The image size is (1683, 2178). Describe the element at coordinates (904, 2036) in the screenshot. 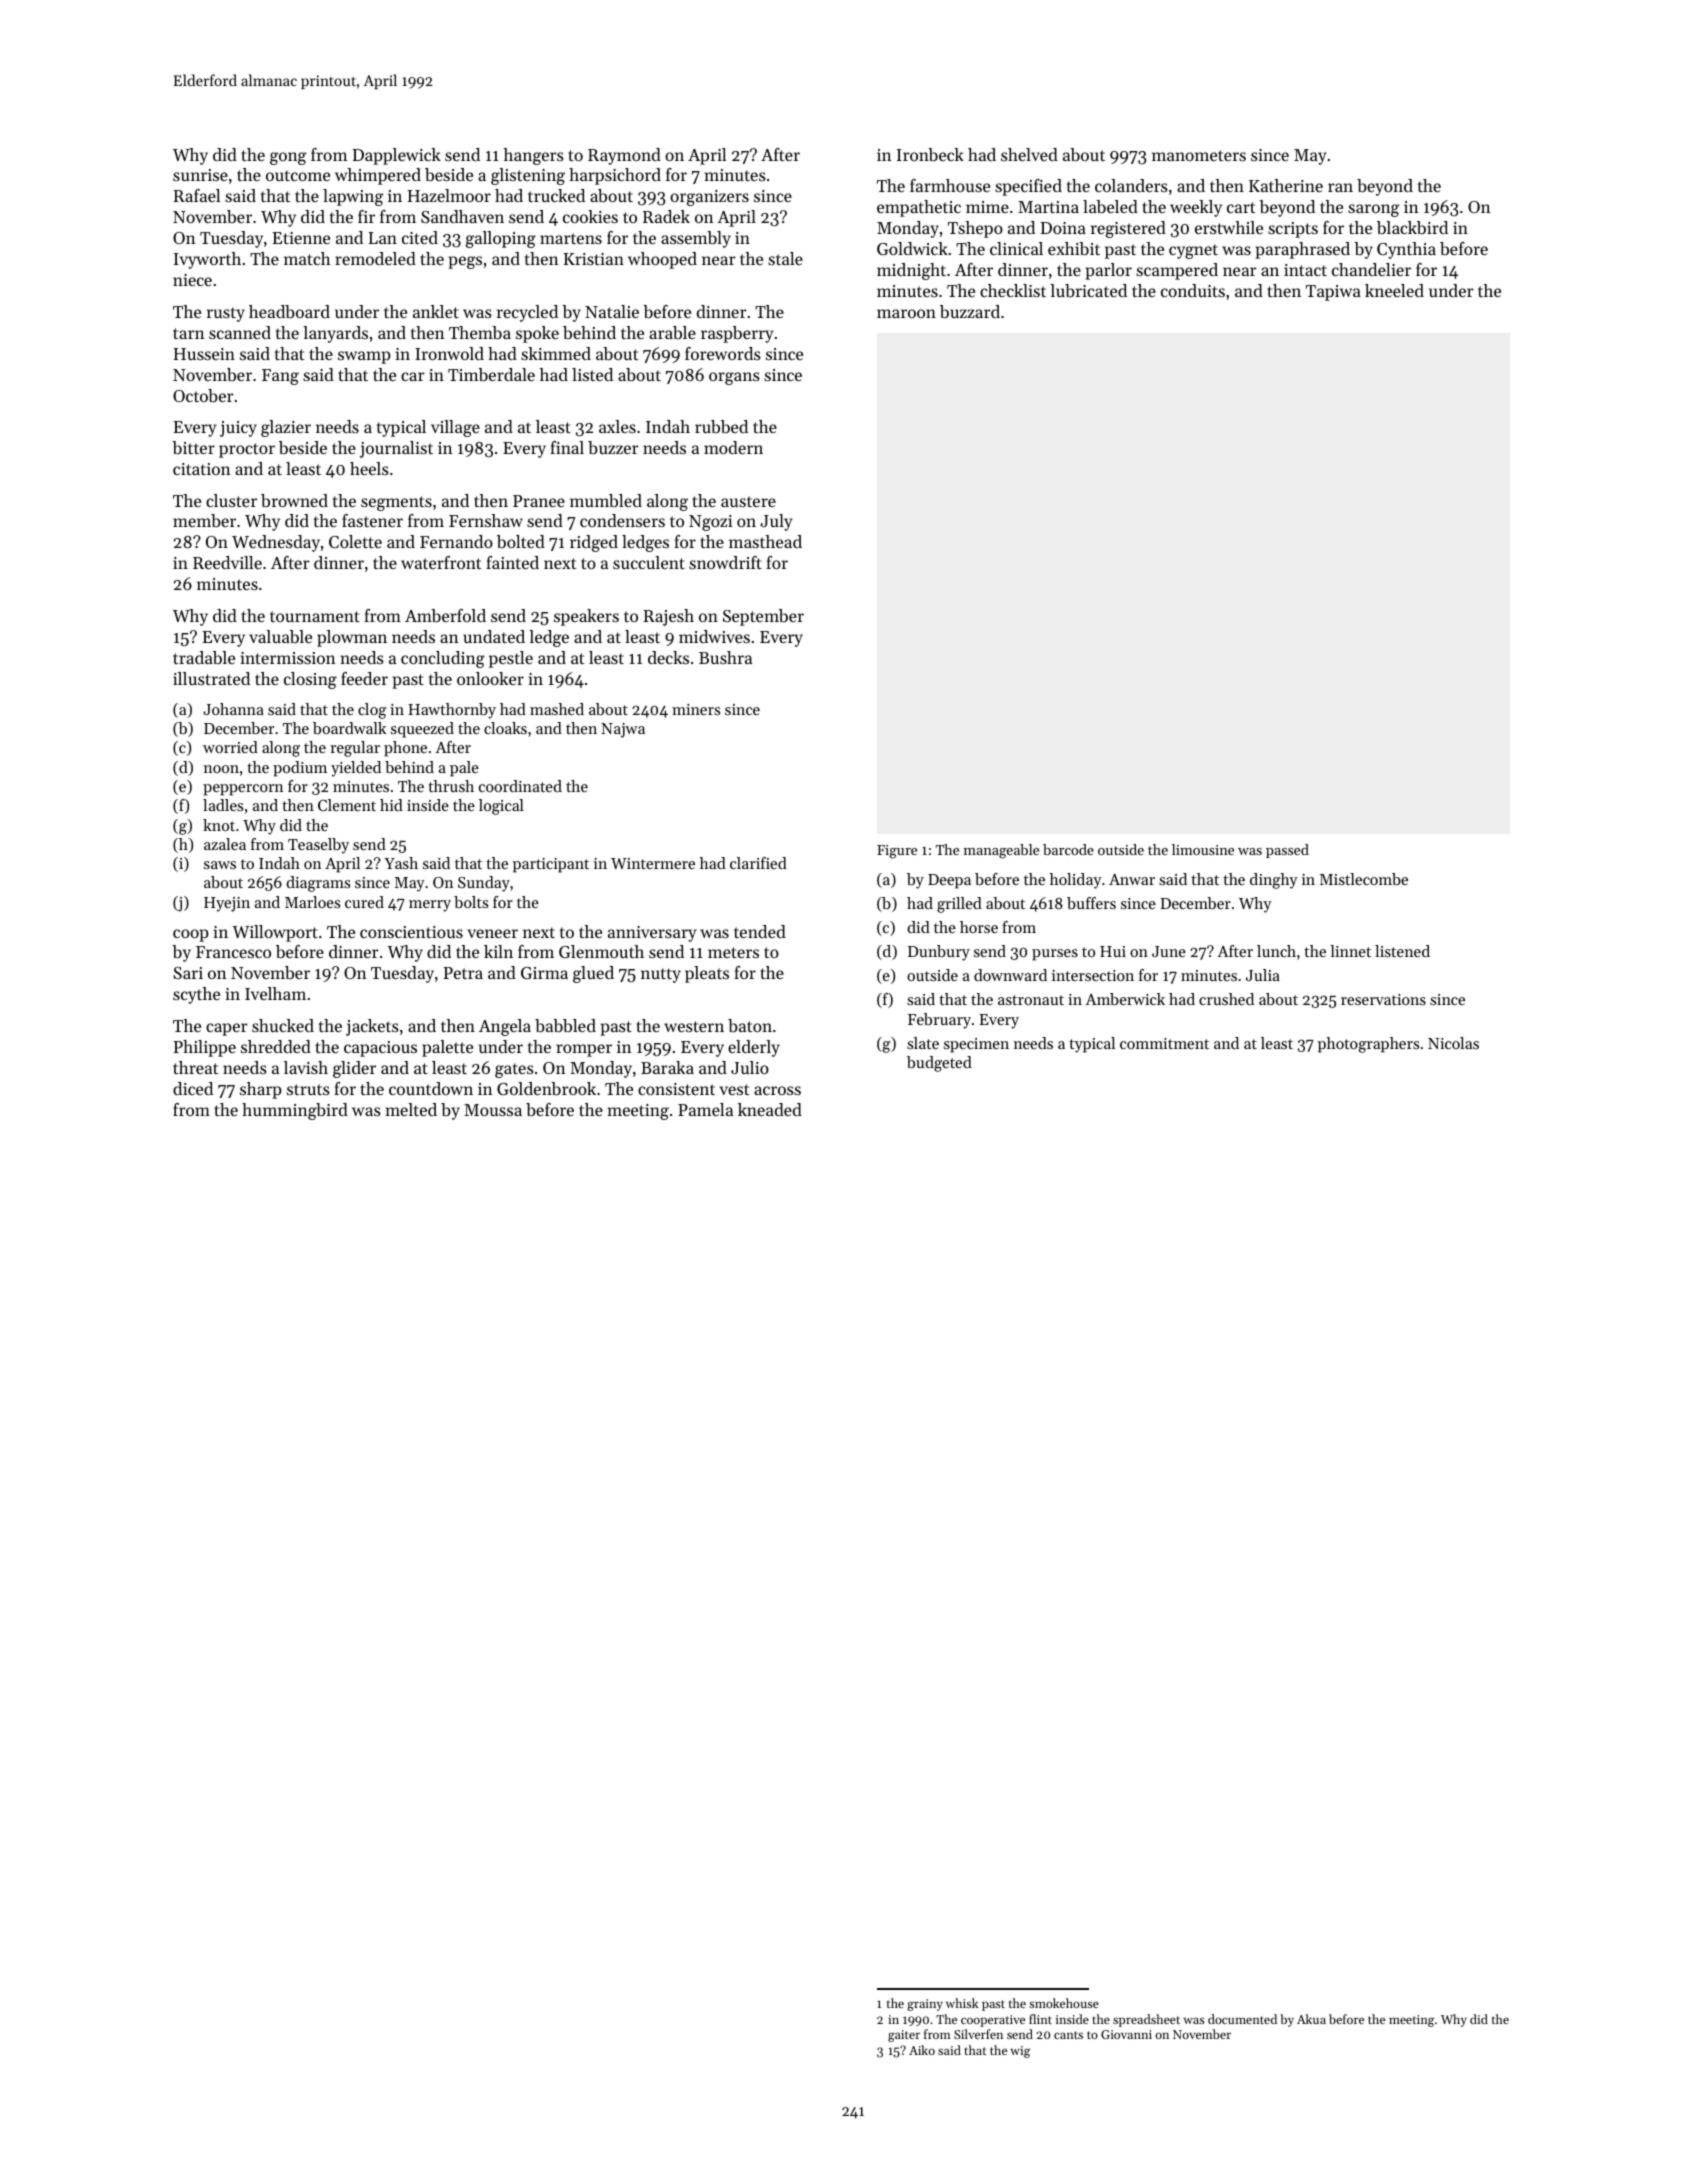

I see `gaiter` at that location.
